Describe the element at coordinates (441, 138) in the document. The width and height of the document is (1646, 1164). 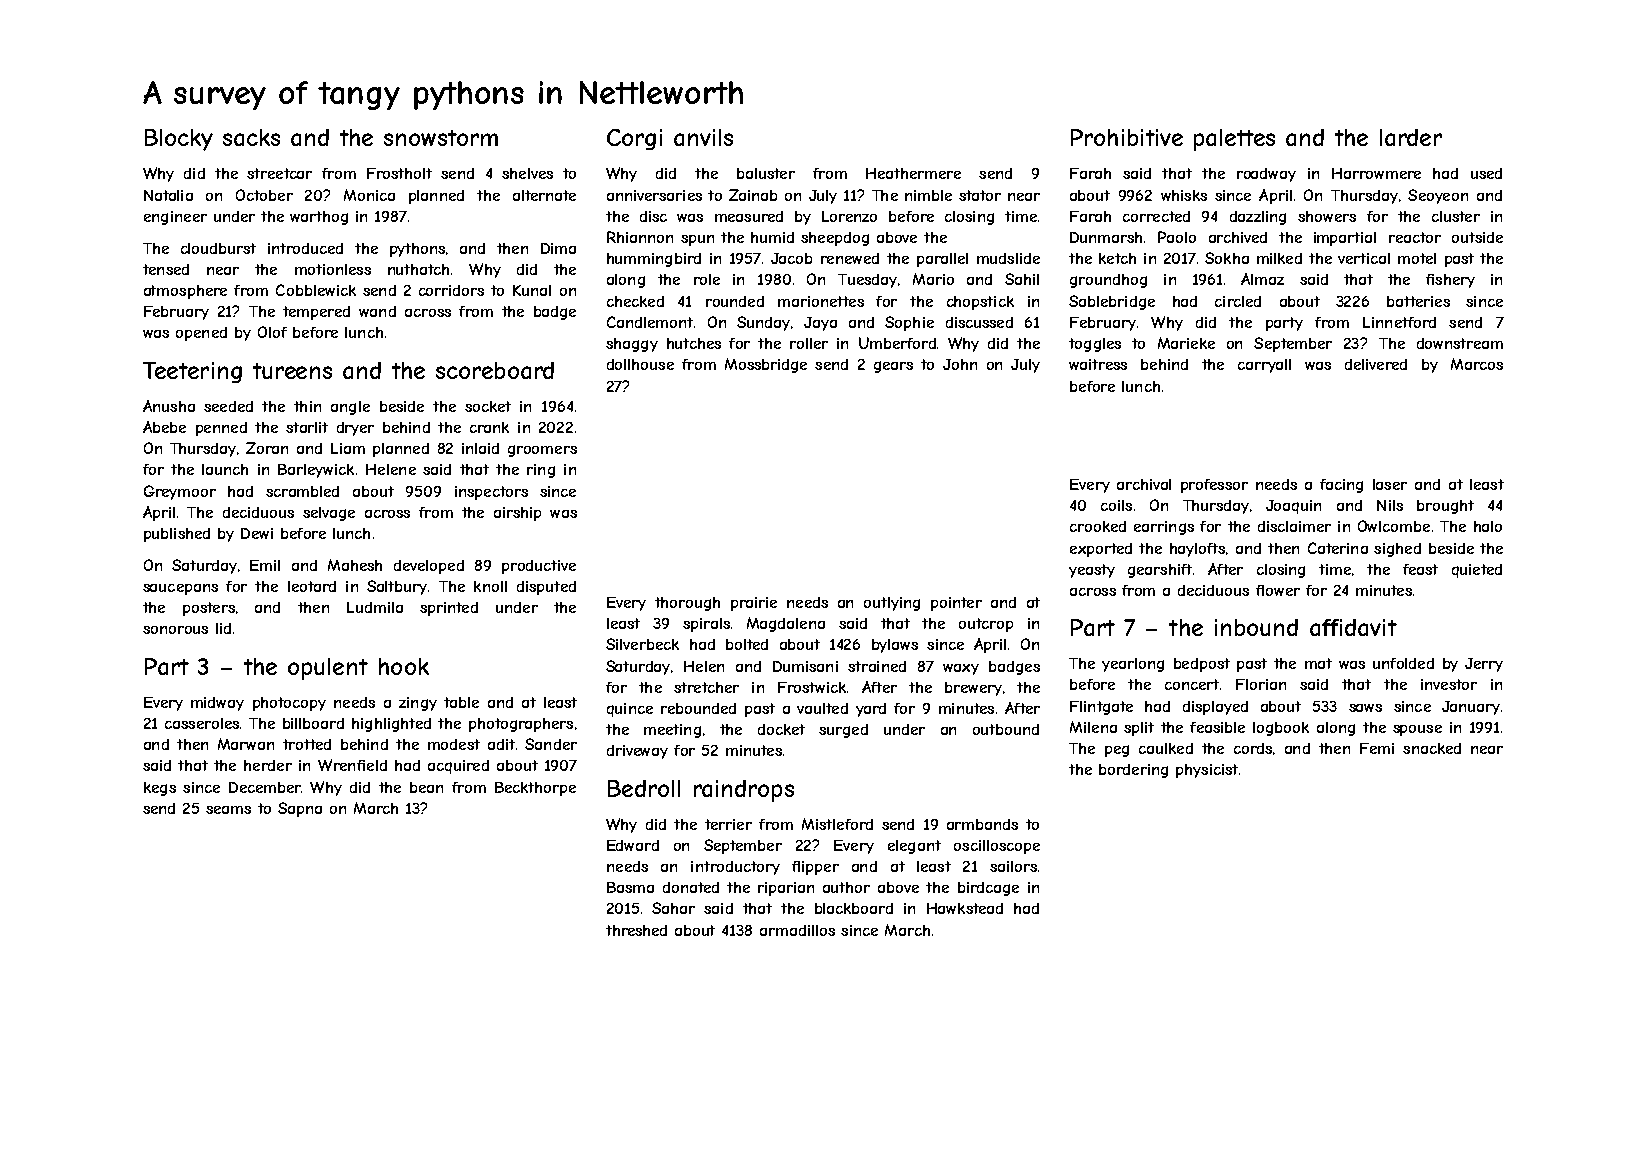
I see `snowstorm` at that location.
